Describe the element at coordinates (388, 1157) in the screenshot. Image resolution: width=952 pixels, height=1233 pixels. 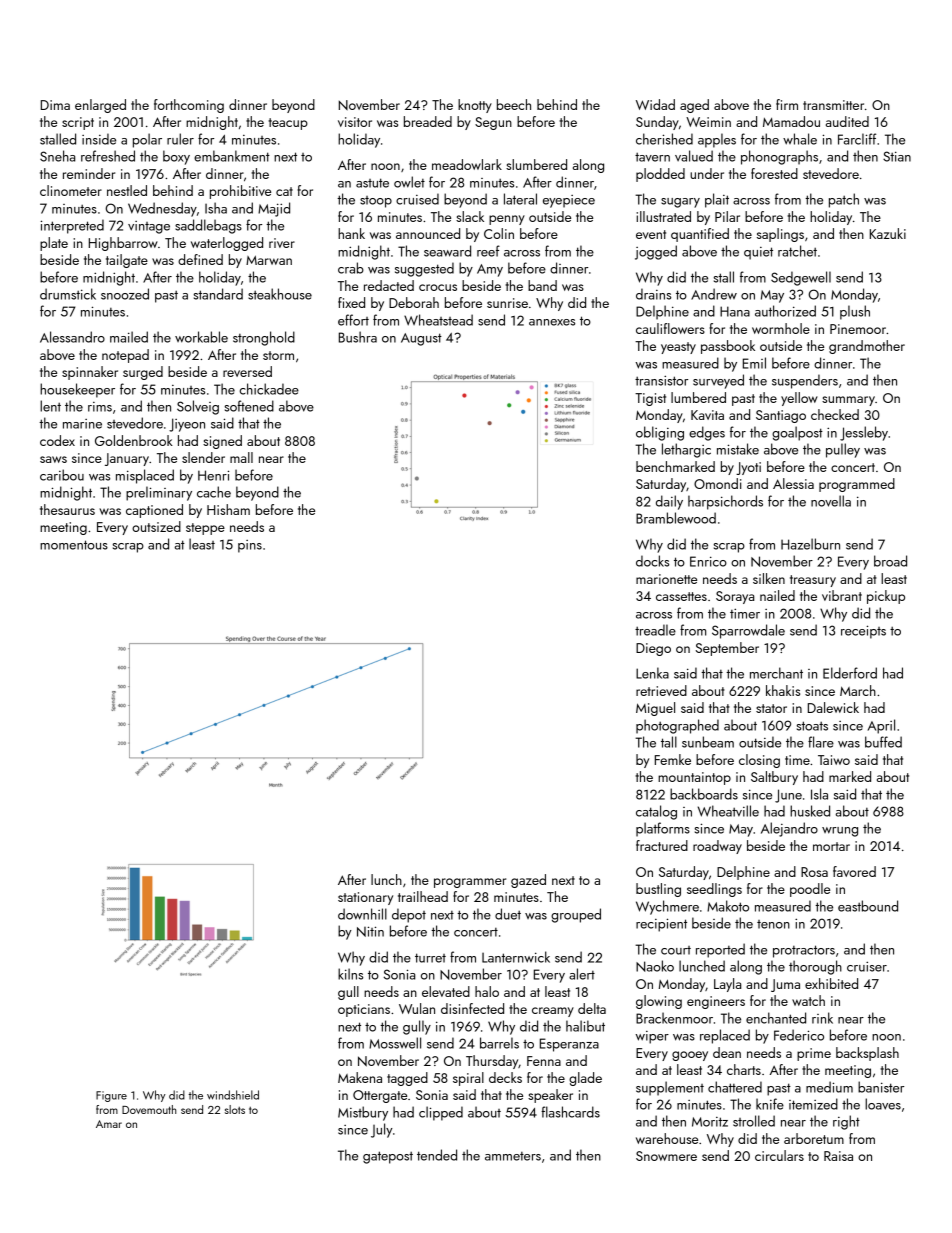
I see `gatepost` at that location.
